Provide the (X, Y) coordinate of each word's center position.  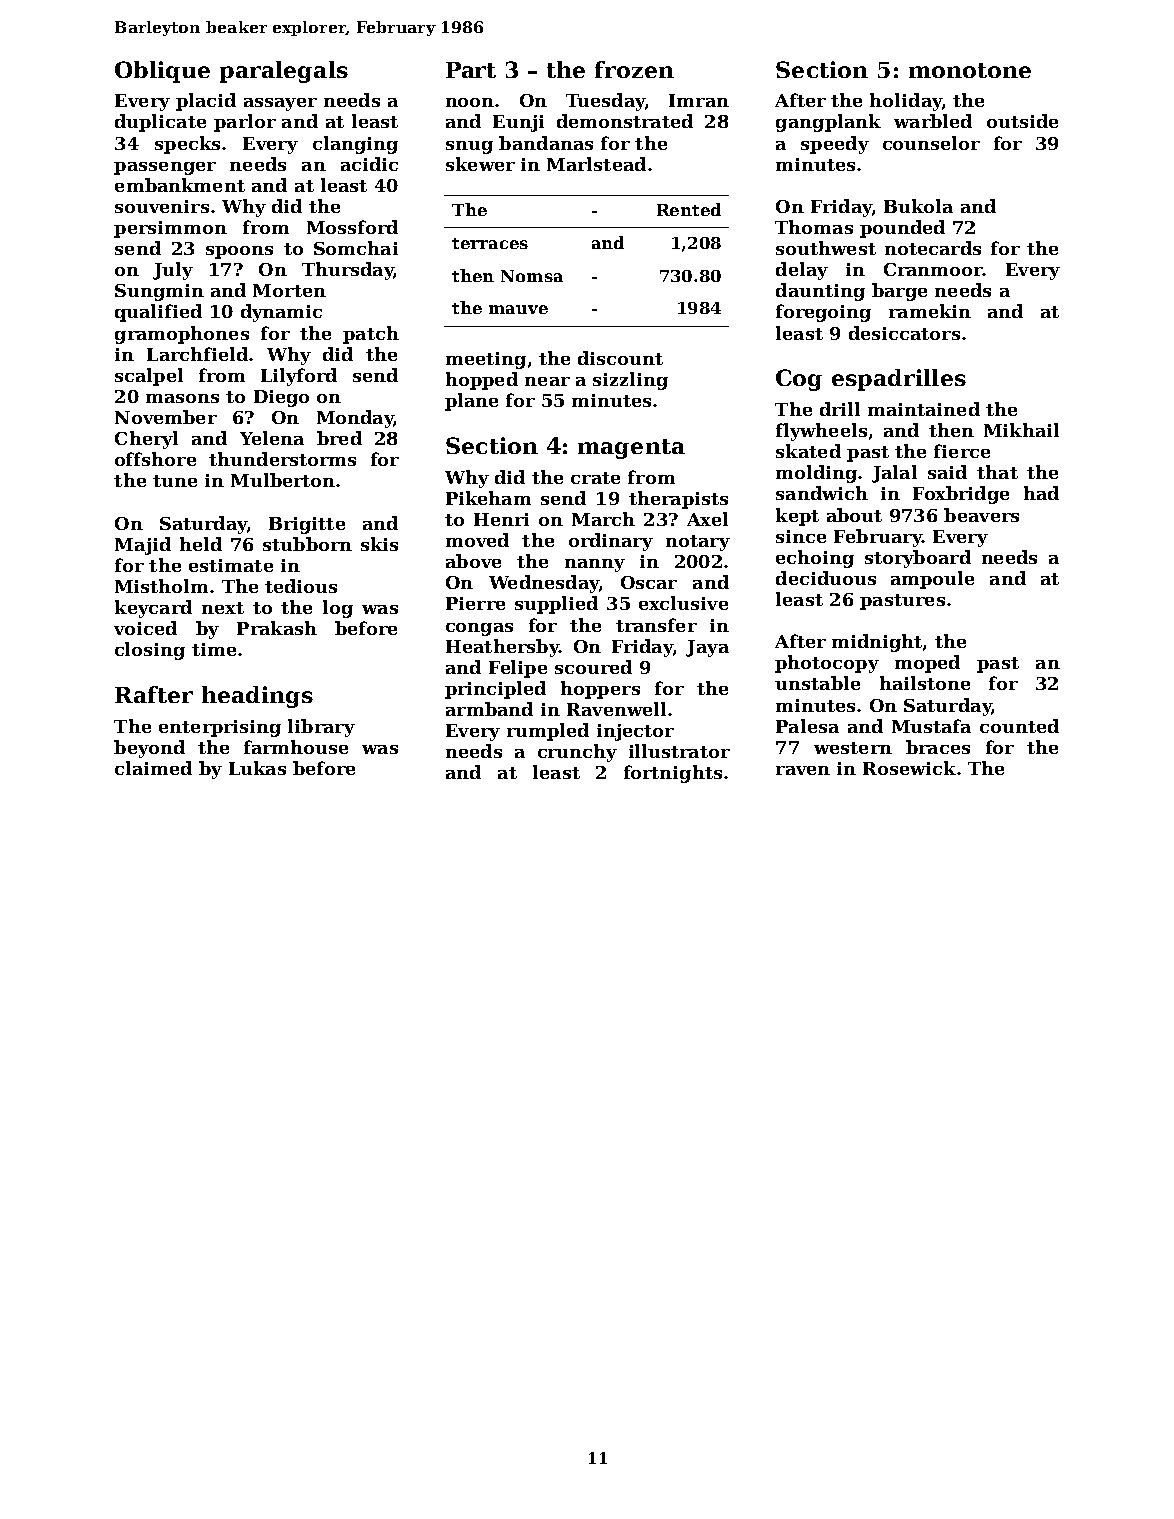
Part (471, 70)
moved (477, 540)
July (173, 271)
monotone (970, 70)
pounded (902, 229)
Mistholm (161, 586)
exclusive (683, 603)
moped (927, 664)
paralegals (284, 72)
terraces (490, 243)
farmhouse (296, 747)
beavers (981, 515)
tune (175, 481)
